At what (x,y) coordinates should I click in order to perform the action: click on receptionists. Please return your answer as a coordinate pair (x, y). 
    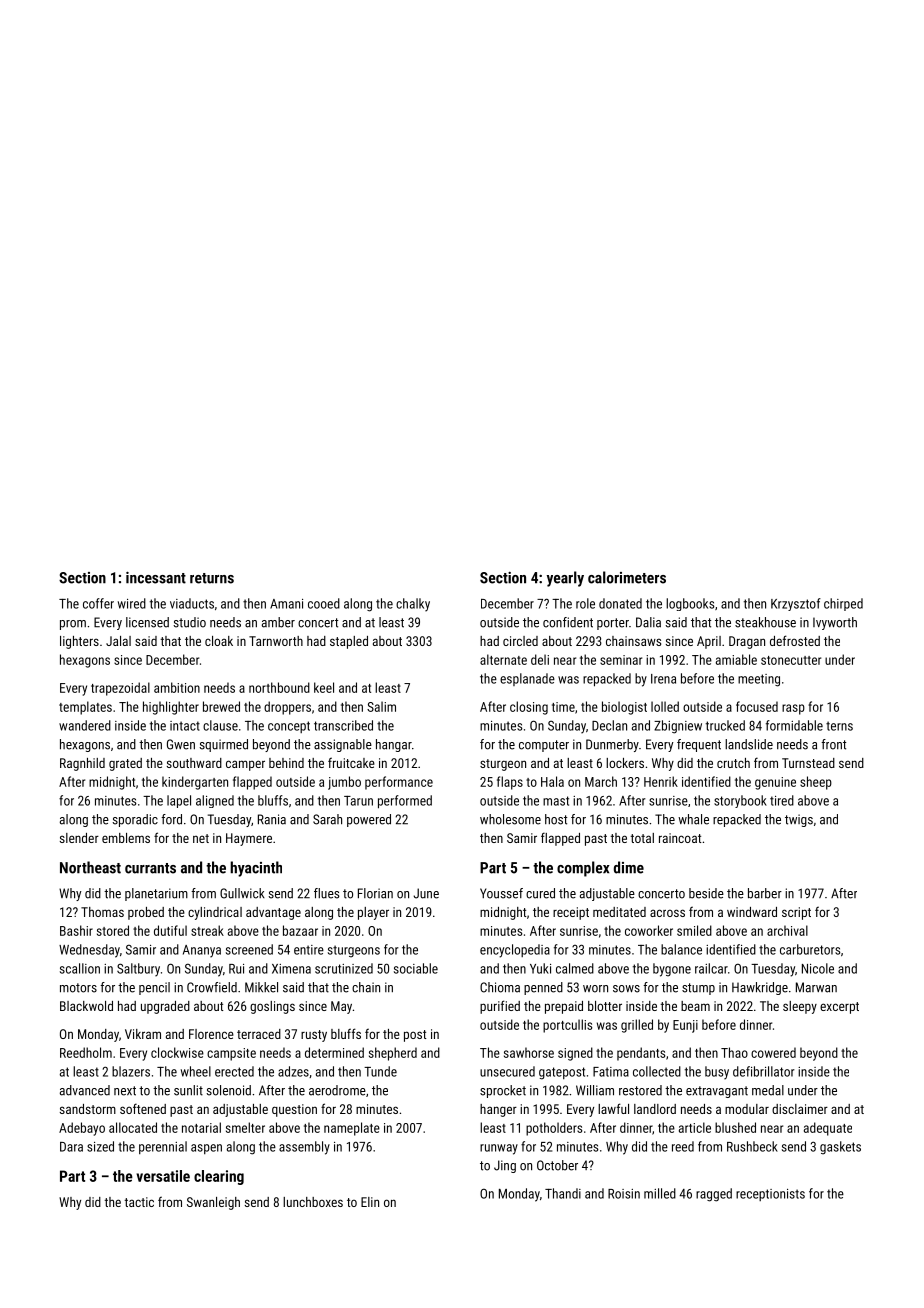
    Looking at the image, I should click on (770, 1195).
